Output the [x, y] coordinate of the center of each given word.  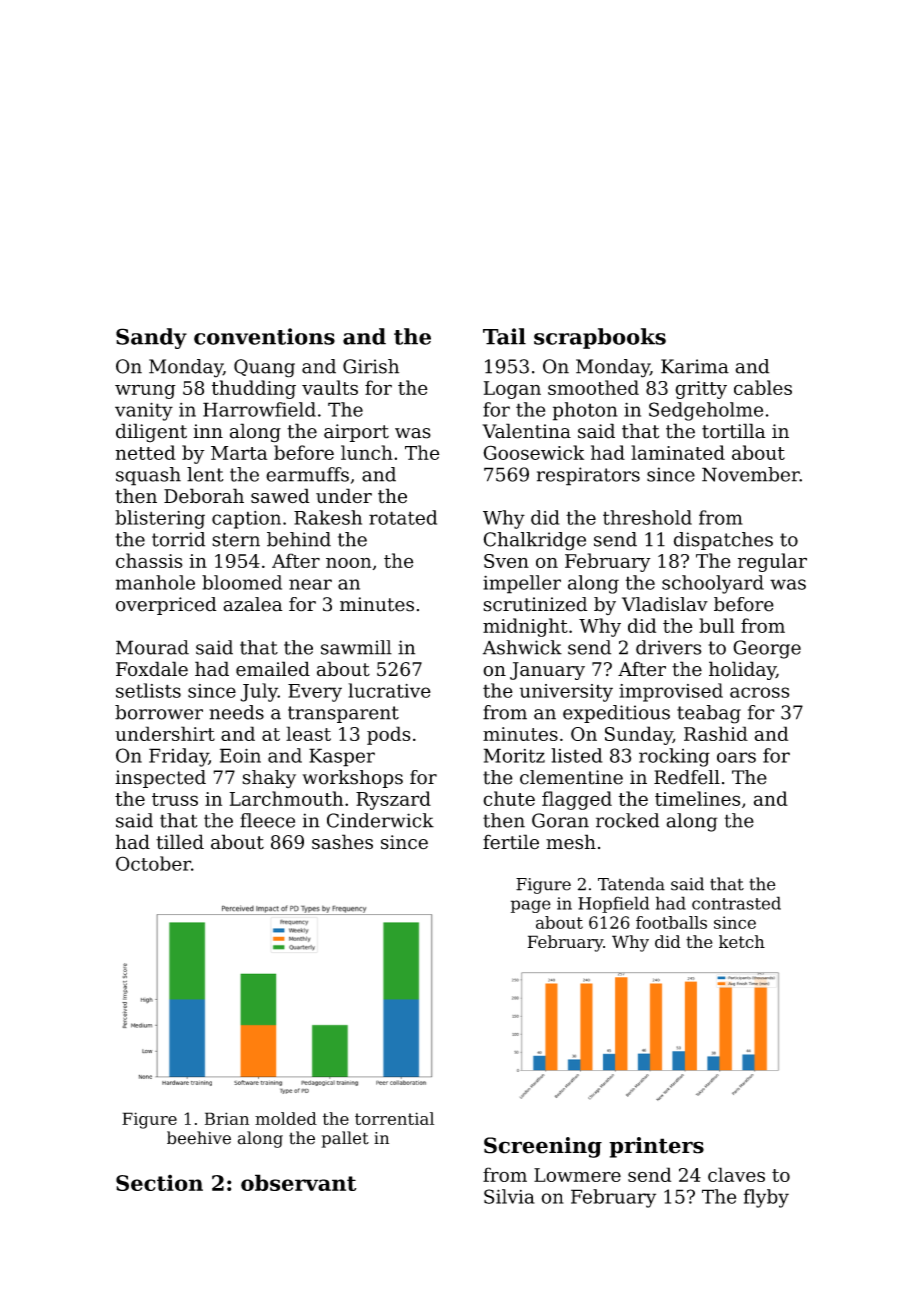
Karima [695, 366]
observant [299, 1182]
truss [175, 799]
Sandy [151, 338]
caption [246, 520]
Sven [506, 561]
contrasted [736, 903]
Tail [504, 336]
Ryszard [393, 800]
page [531, 906]
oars [736, 757]
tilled [180, 842]
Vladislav [665, 604]
